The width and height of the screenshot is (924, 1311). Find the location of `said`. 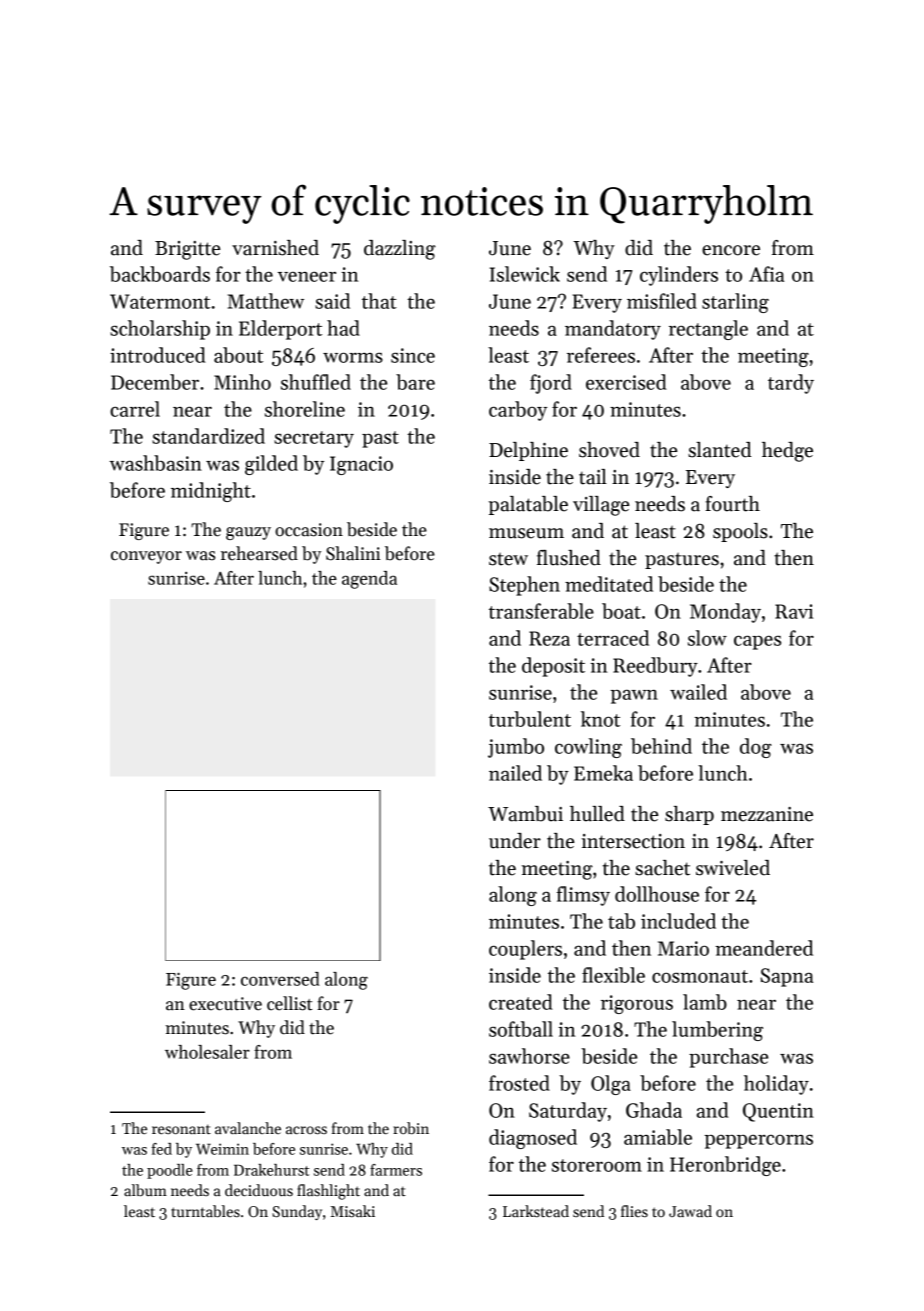

said is located at coordinates (332, 301).
